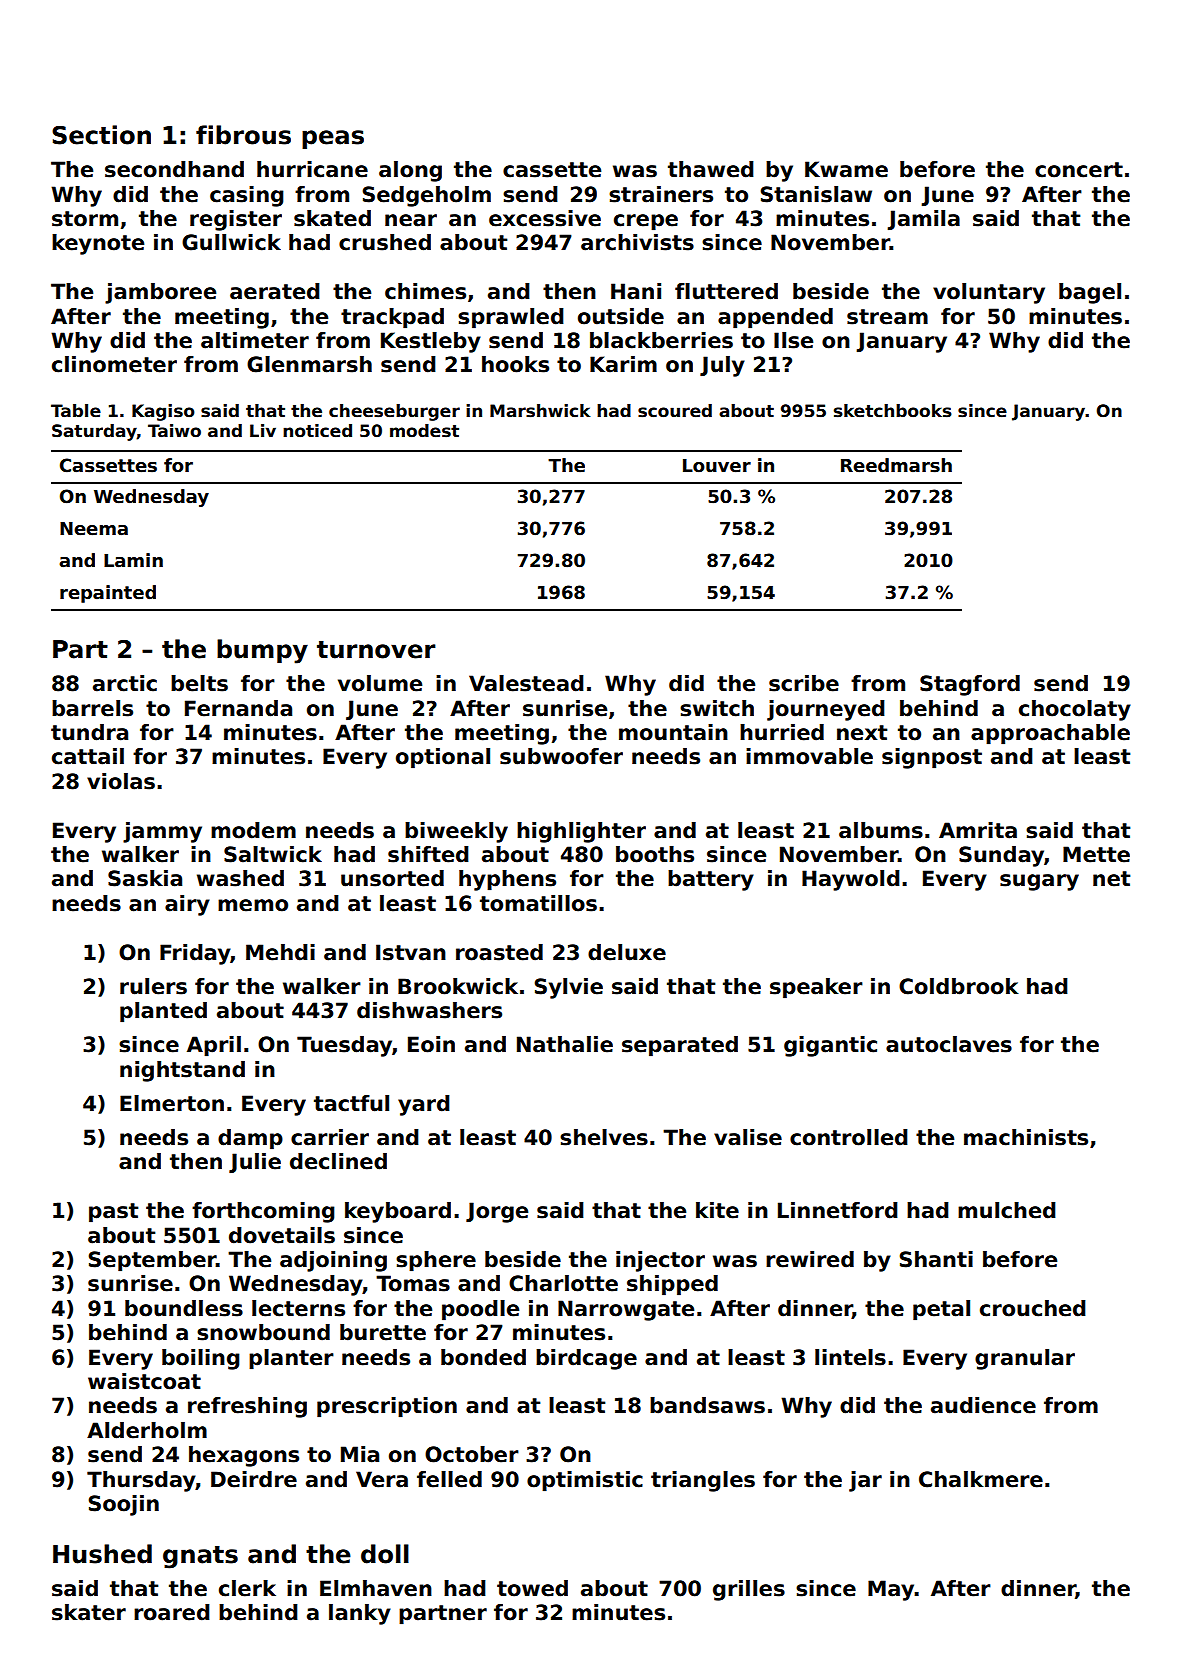 This document has height=1672, width=1182. What do you see at coordinates (172, 1103) in the document?
I see `Elmerton` at bounding box center [172, 1103].
